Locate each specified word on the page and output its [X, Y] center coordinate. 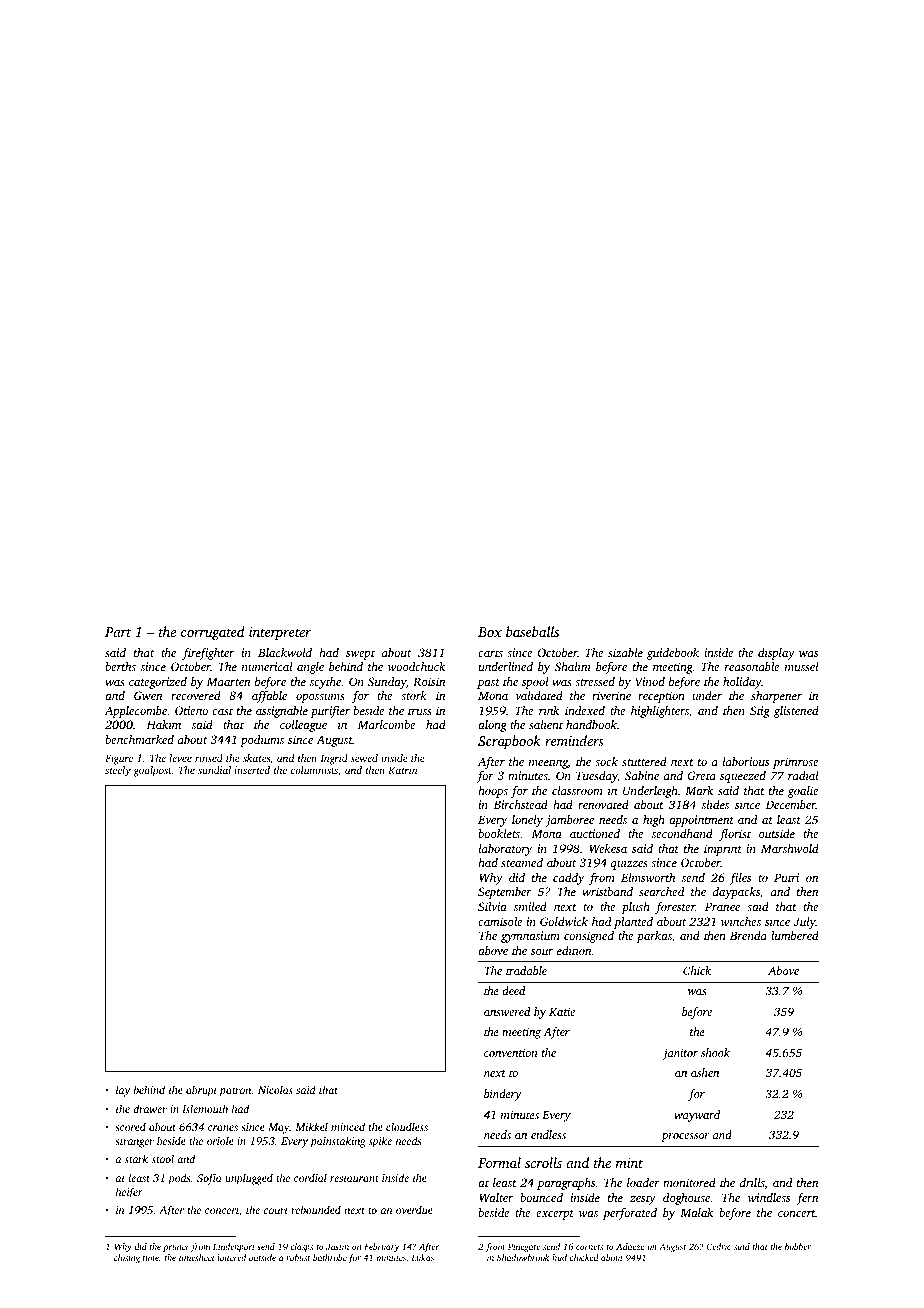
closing [127, 1258]
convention [511, 1052]
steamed [522, 862]
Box [490, 632]
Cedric [718, 1246]
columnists [314, 770]
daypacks [736, 893]
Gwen [148, 695]
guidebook [673, 654]
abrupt [201, 1091]
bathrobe [330, 1257]
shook [715, 1052]
